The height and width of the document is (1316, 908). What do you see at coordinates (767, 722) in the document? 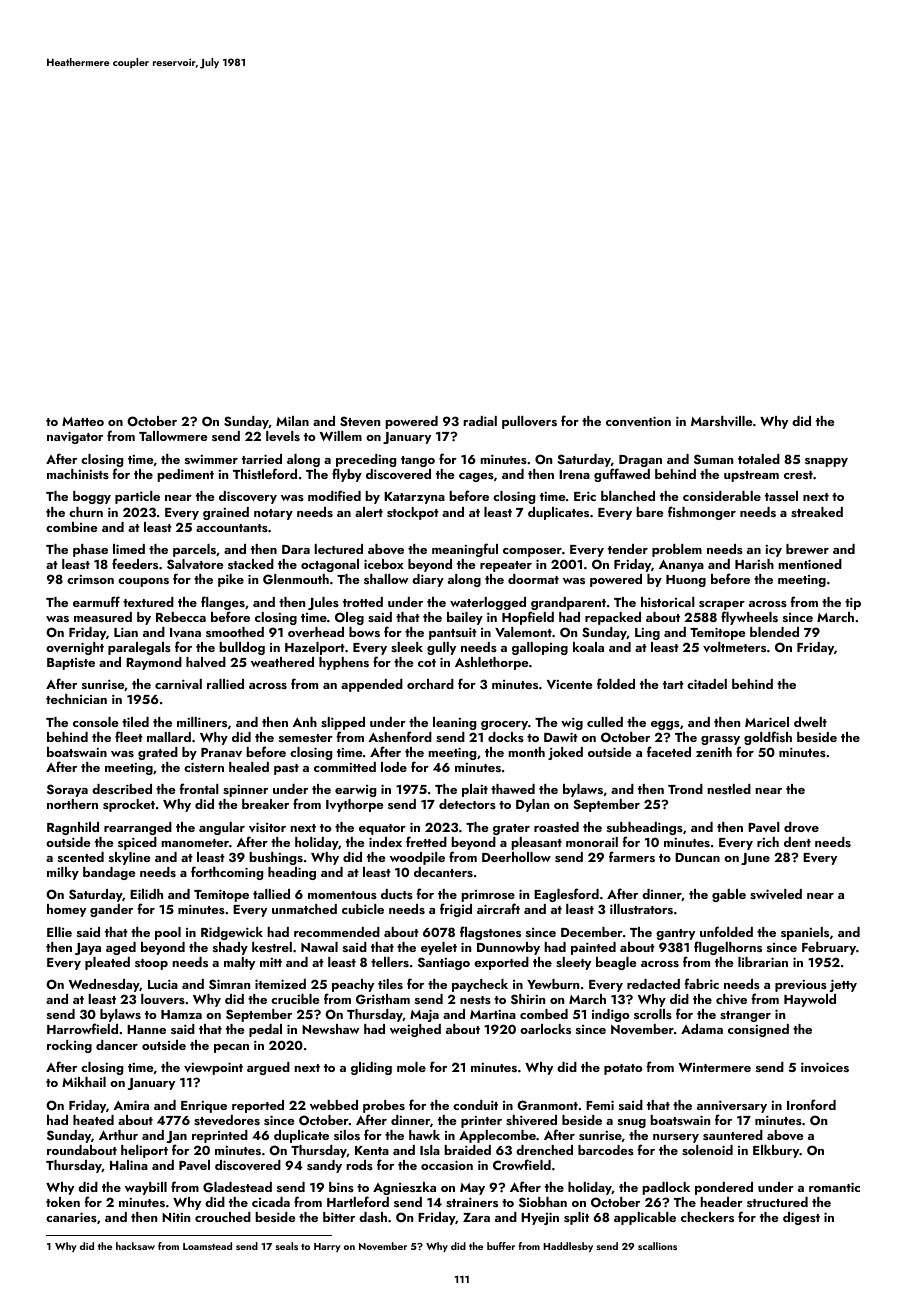
I see `Maricel` at bounding box center [767, 722].
